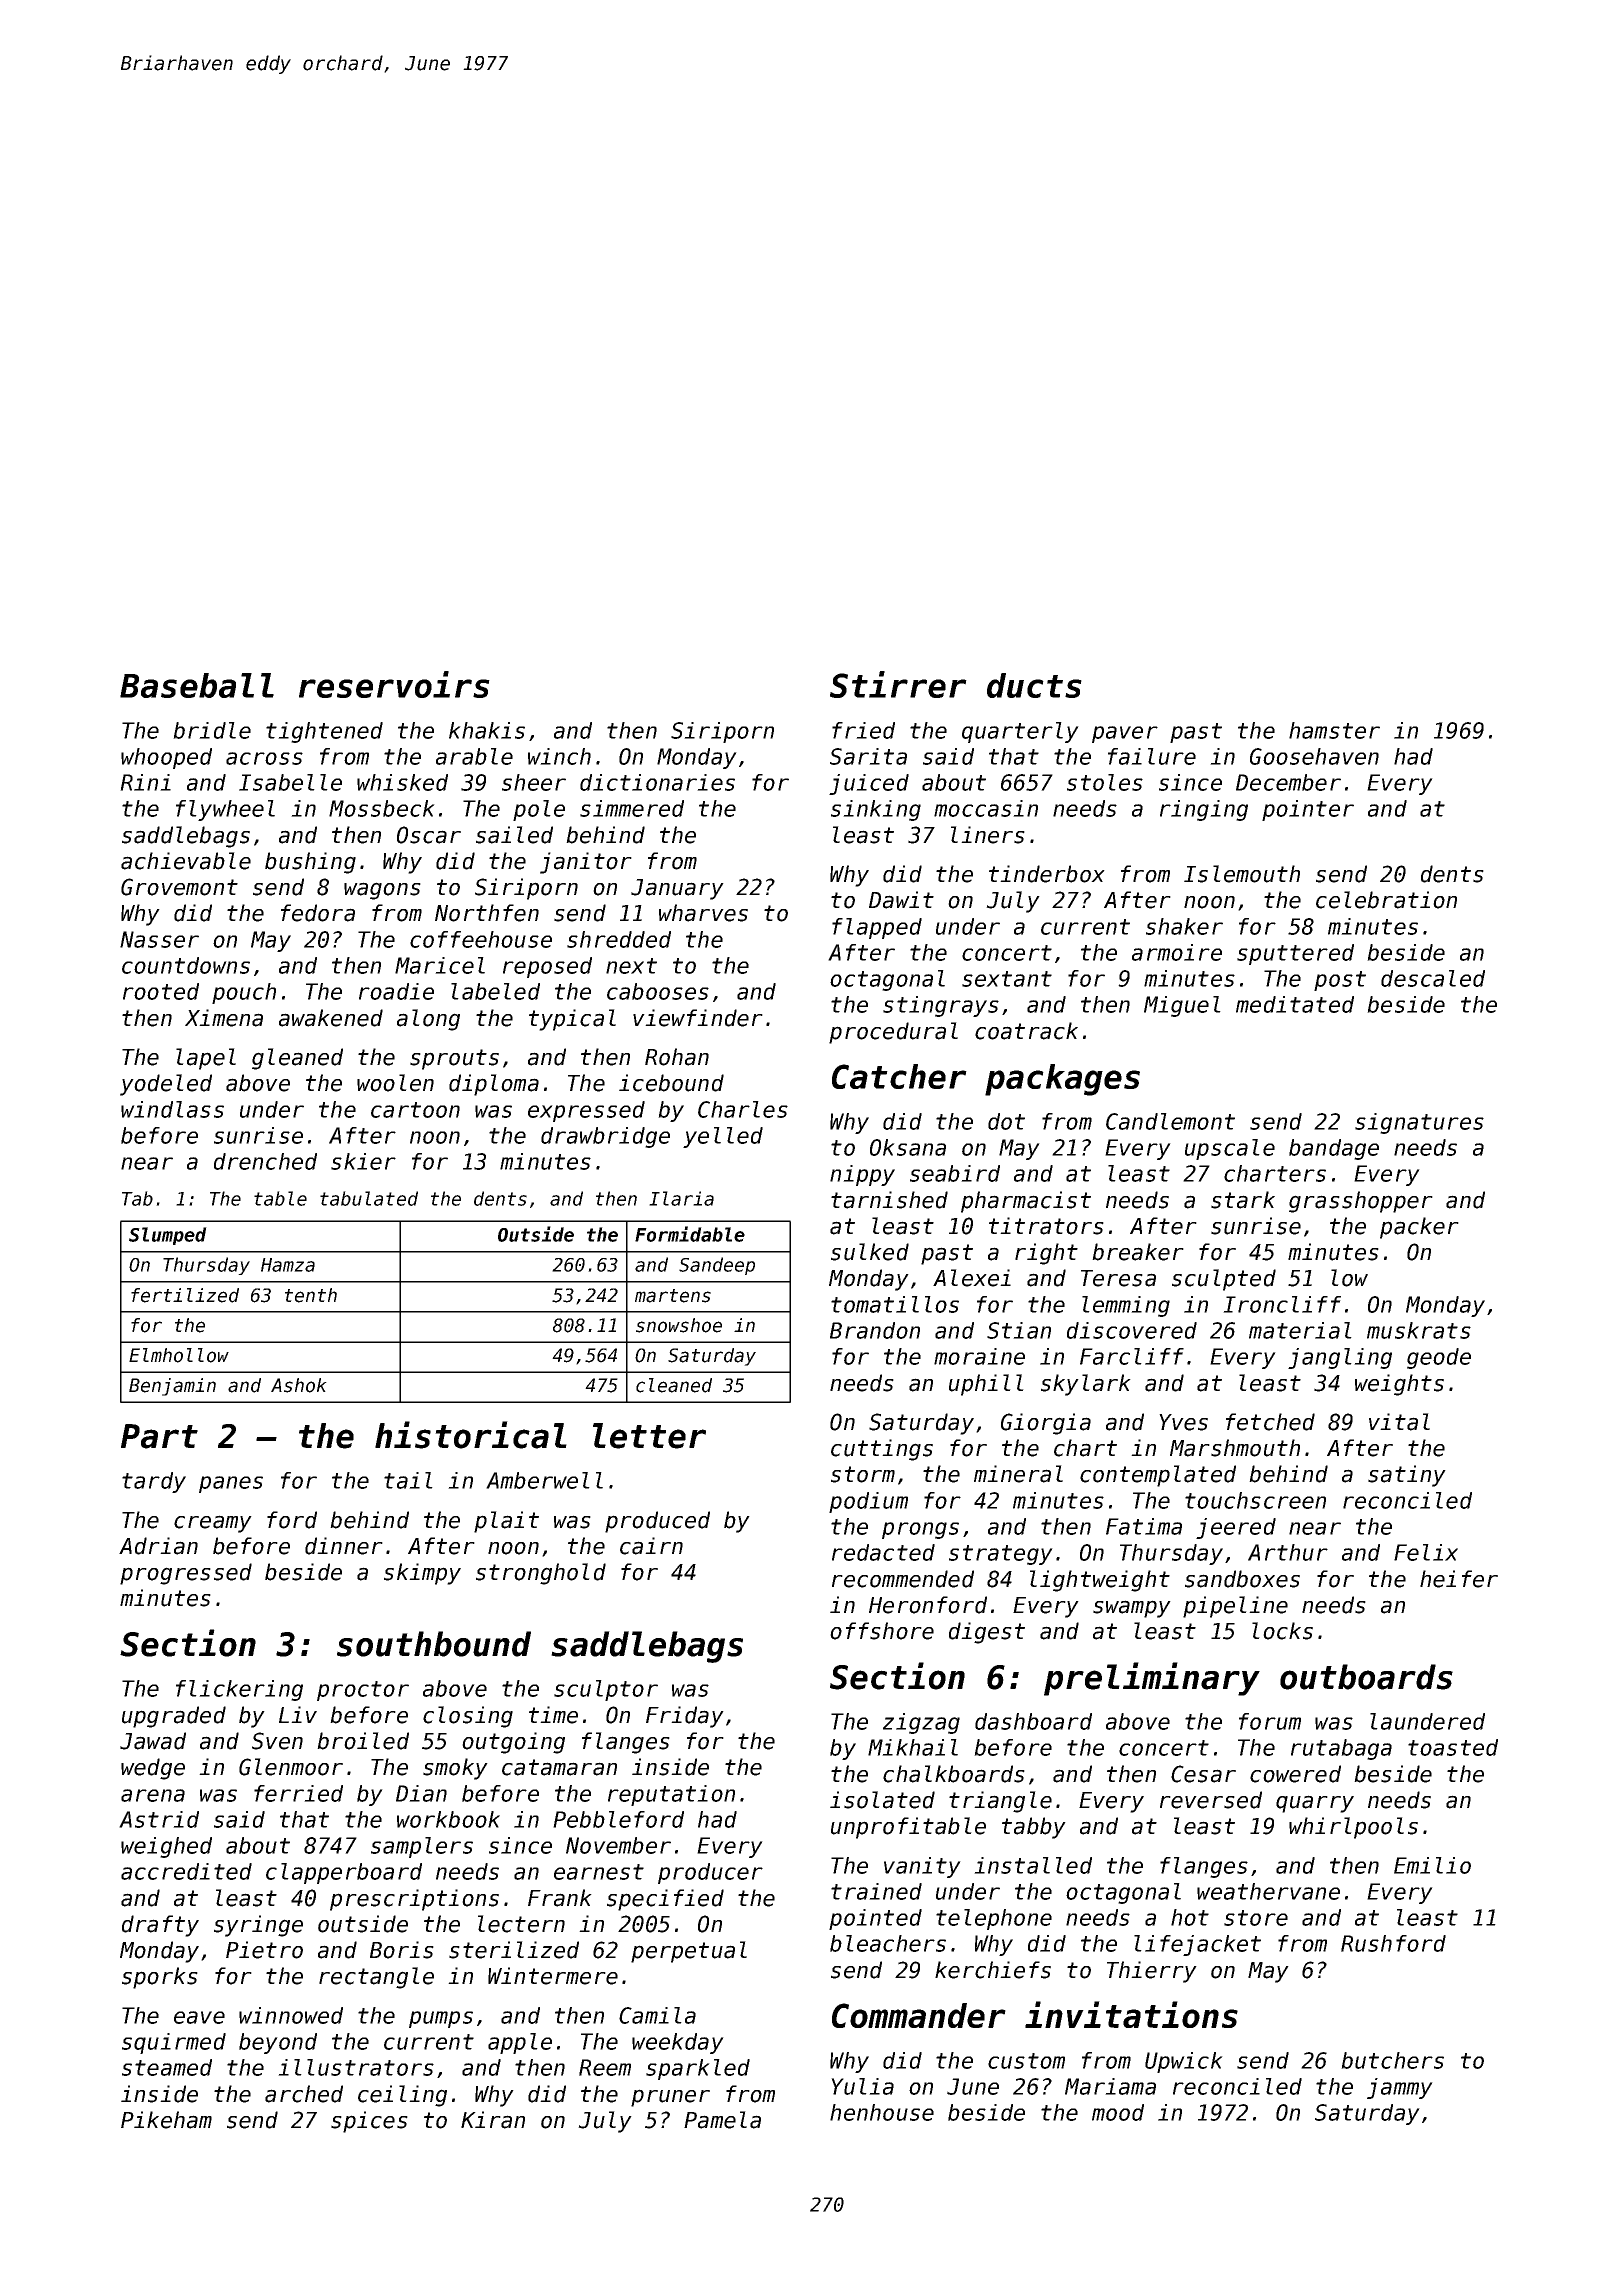  Describe the element at coordinates (673, 1296) in the document. I see `martens` at that location.
